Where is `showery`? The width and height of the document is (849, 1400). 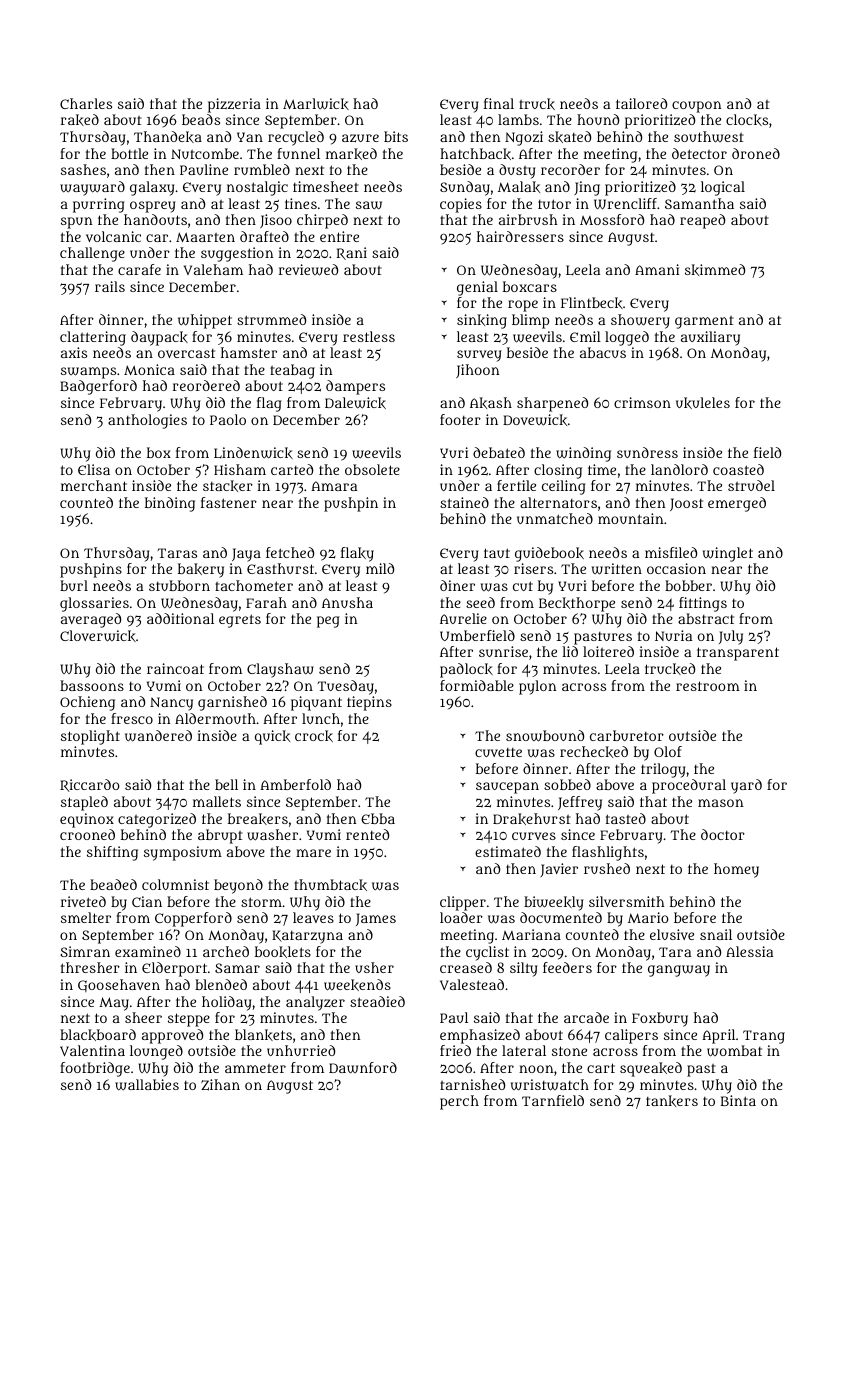 showery is located at coordinates (640, 321).
